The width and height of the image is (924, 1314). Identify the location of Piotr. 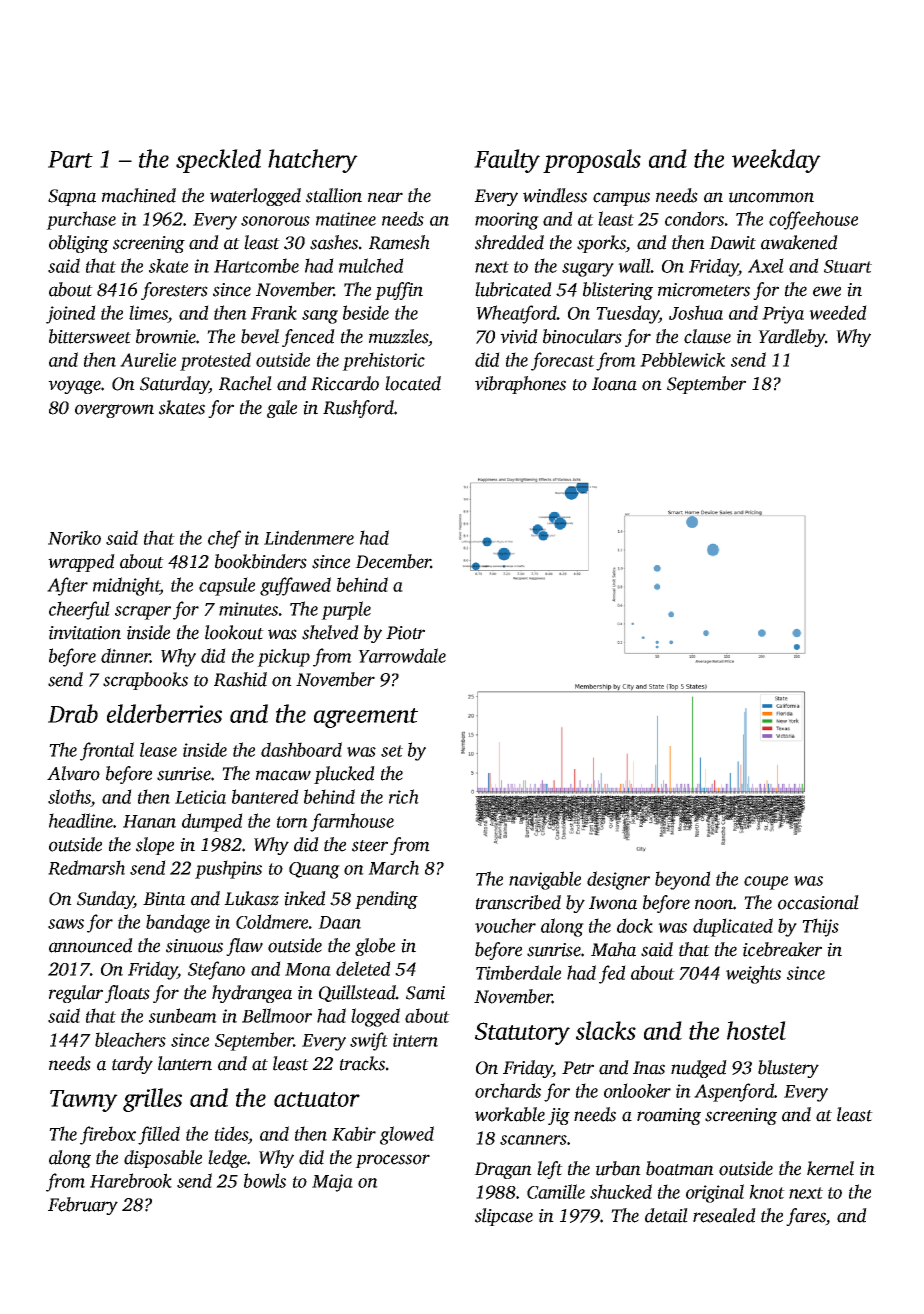
(405, 633).
